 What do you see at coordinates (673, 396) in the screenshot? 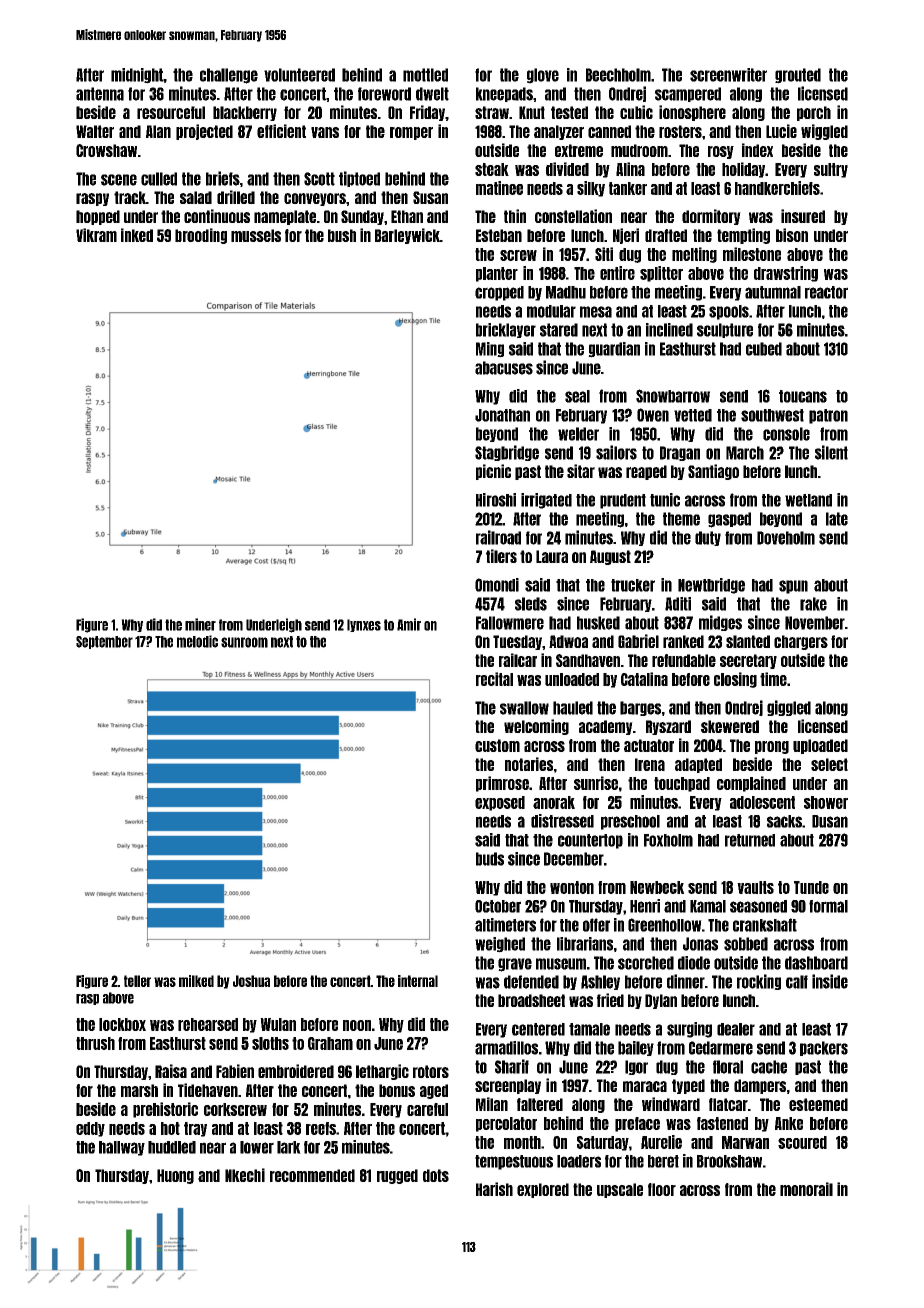
I see `Snowbarrow` at bounding box center [673, 396].
